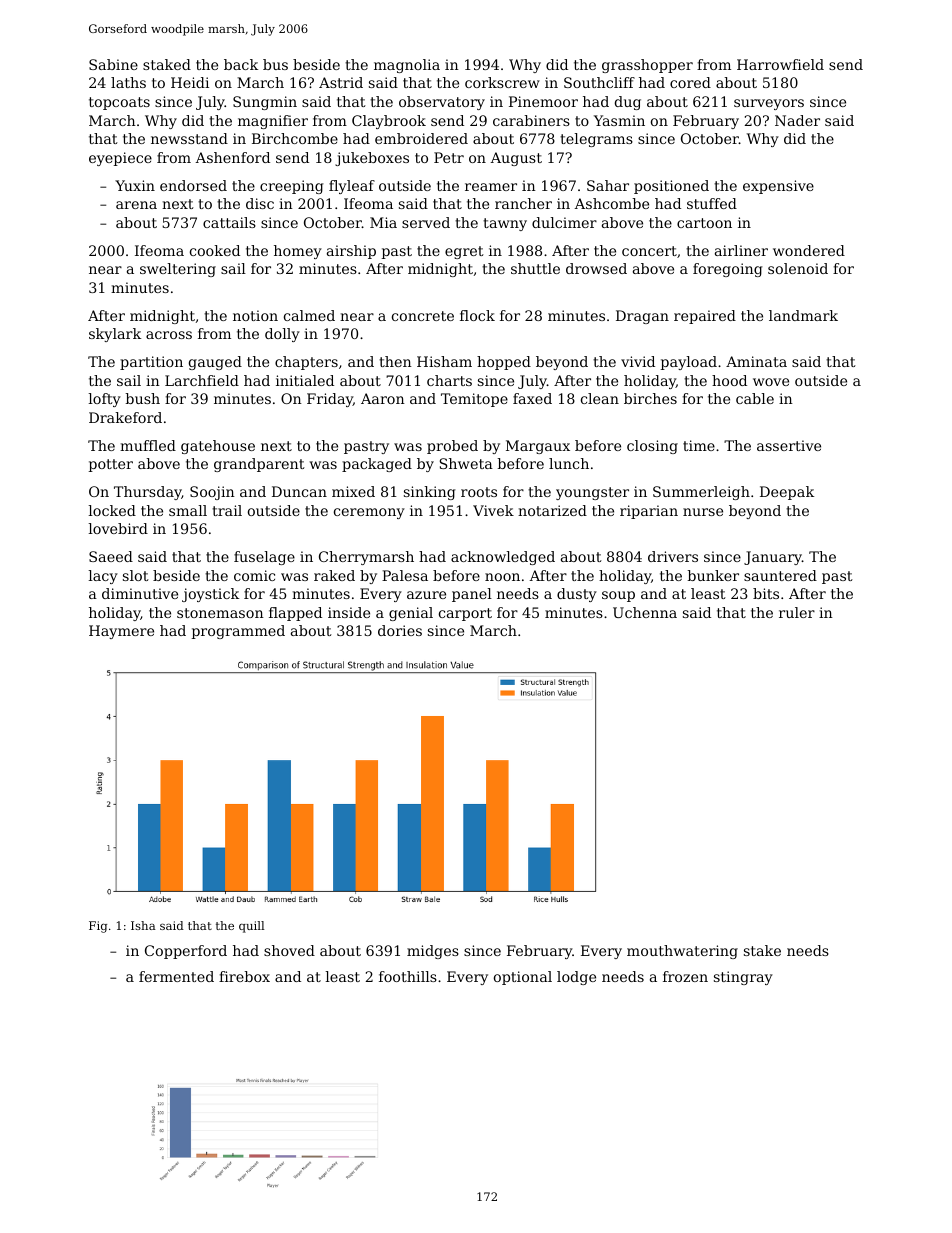 The width and height of the document is (952, 1233). I want to click on landmark, so click(803, 315).
